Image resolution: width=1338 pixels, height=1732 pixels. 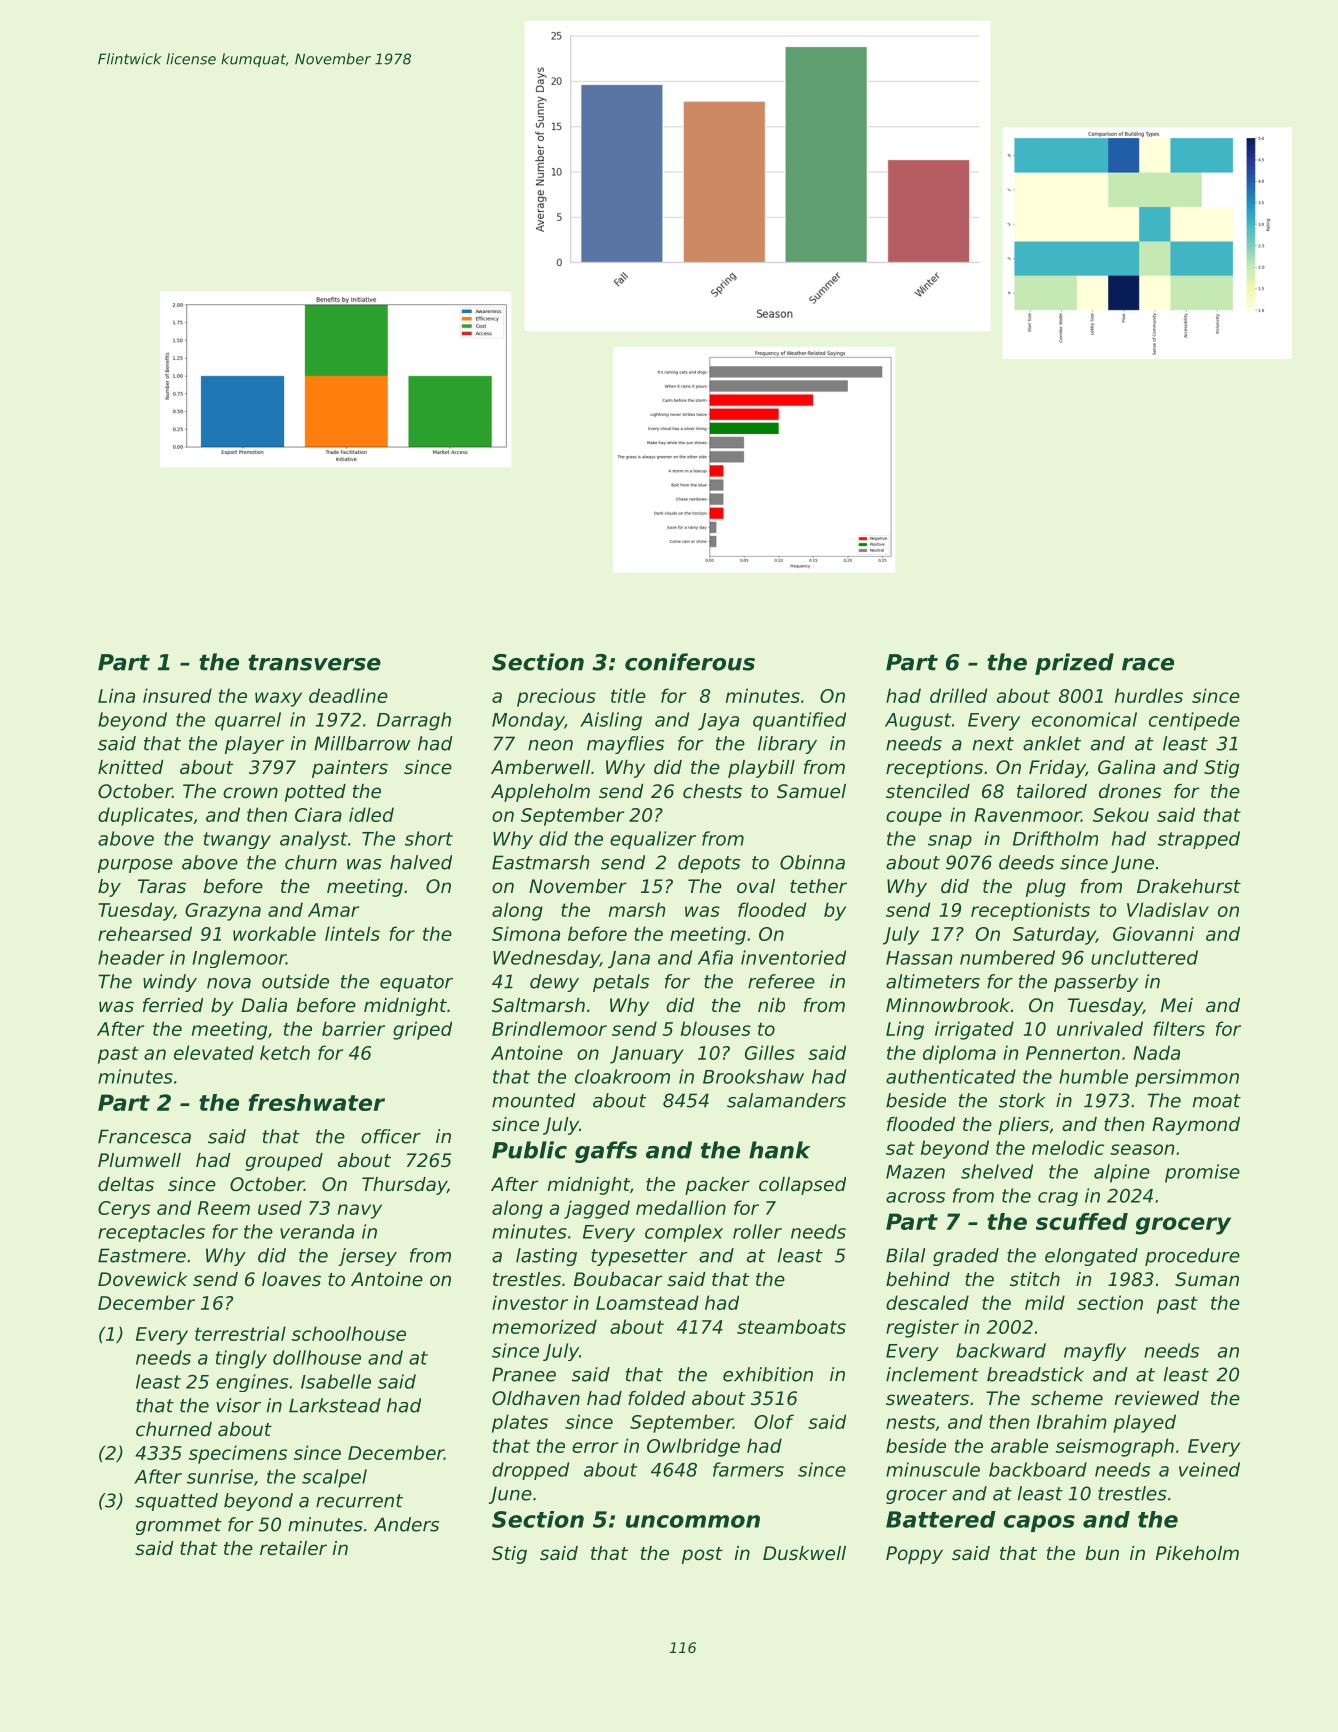 What do you see at coordinates (131, 957) in the image?
I see `header` at bounding box center [131, 957].
